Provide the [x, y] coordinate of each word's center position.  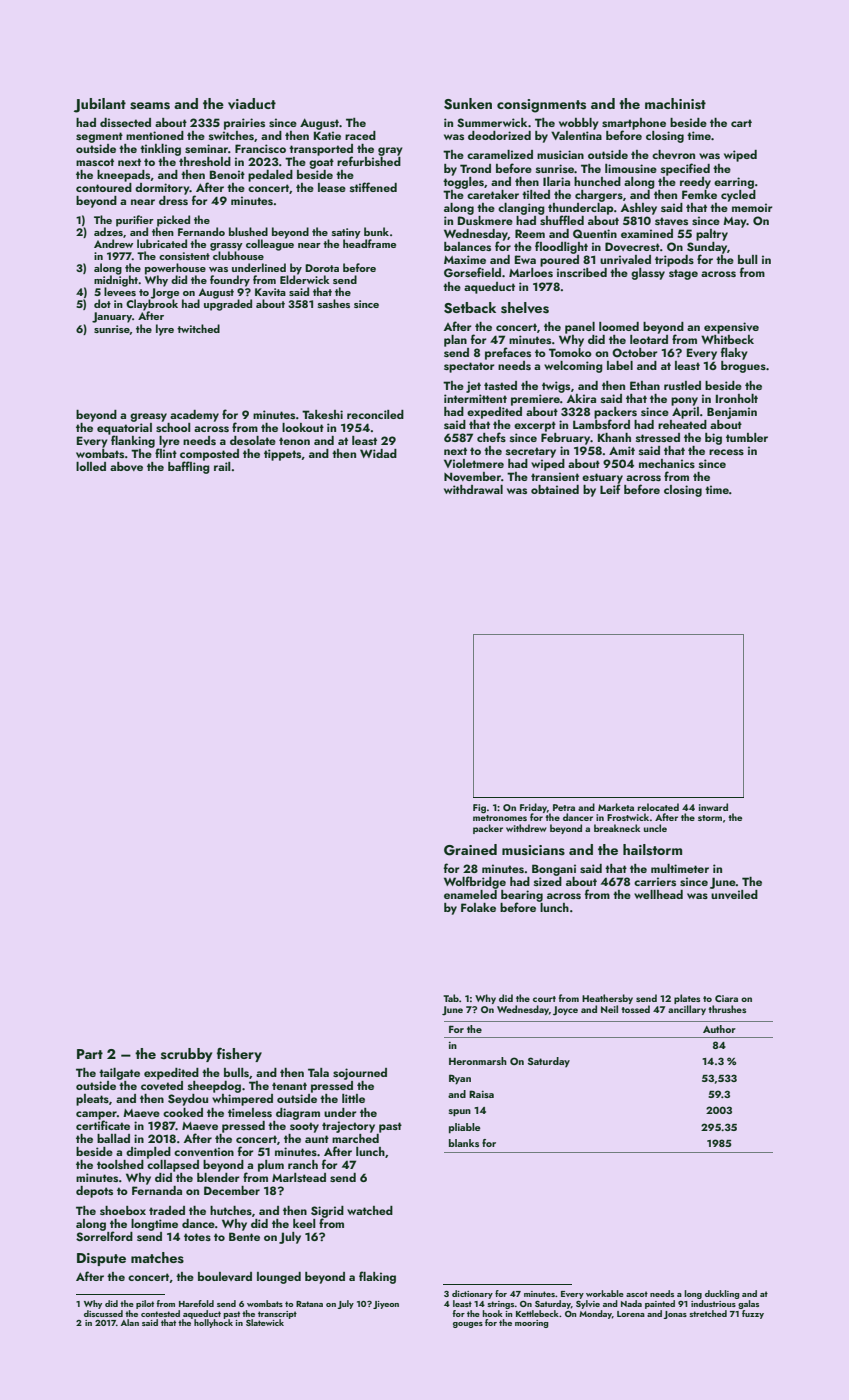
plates [687, 999]
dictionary [472, 1294]
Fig [479, 809]
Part [90, 1054]
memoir [752, 207]
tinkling [160, 150]
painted [660, 1304]
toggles [463, 183]
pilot [145, 1304]
